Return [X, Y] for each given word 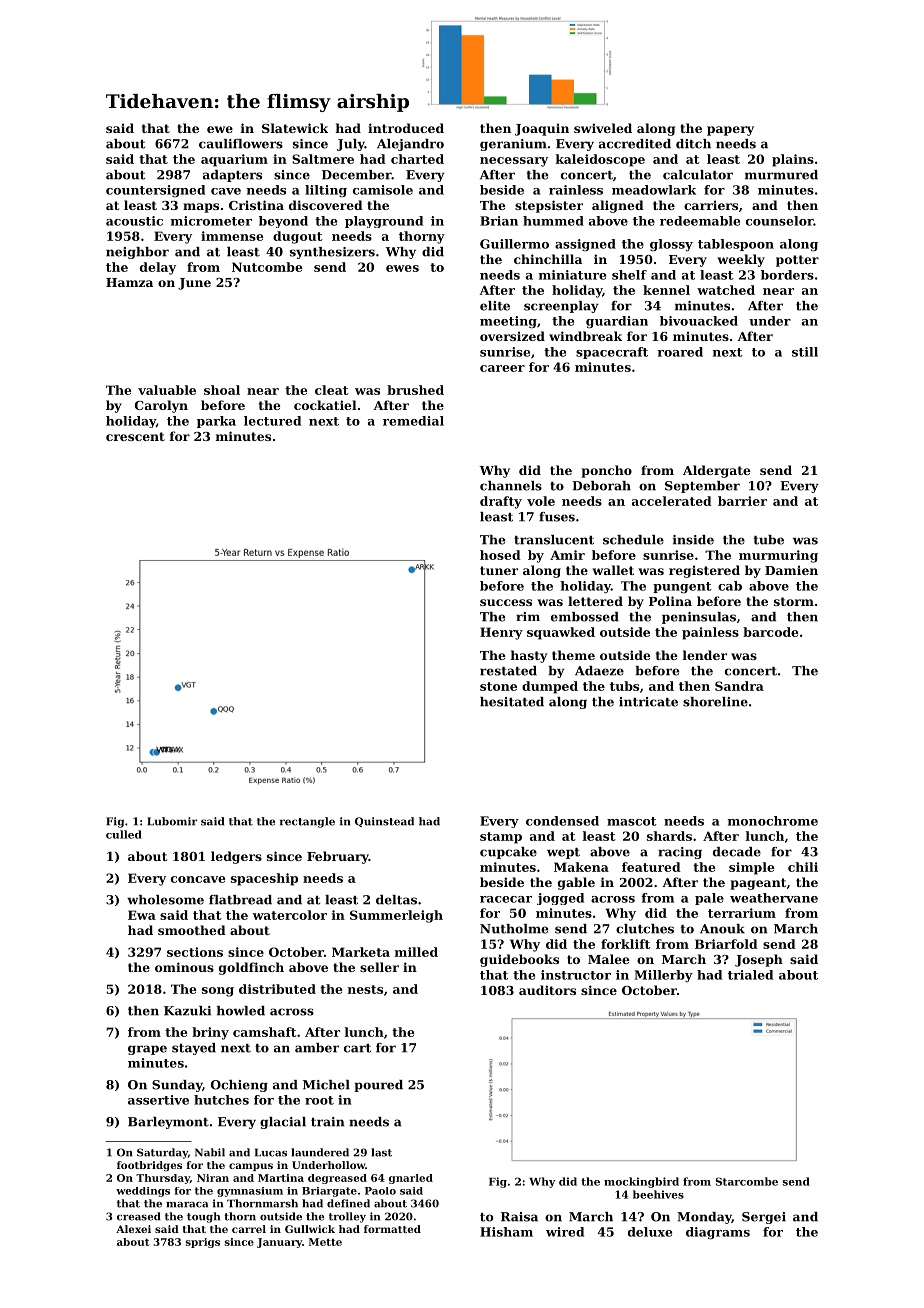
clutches [645, 929]
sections [195, 952]
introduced [406, 128]
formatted [392, 1229]
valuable [167, 390]
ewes [402, 268]
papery [730, 131]
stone [498, 686]
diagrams [718, 1233]
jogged [560, 899]
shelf [629, 275]
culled [124, 834]
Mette [325, 1242]
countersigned [155, 191]
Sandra [739, 686]
